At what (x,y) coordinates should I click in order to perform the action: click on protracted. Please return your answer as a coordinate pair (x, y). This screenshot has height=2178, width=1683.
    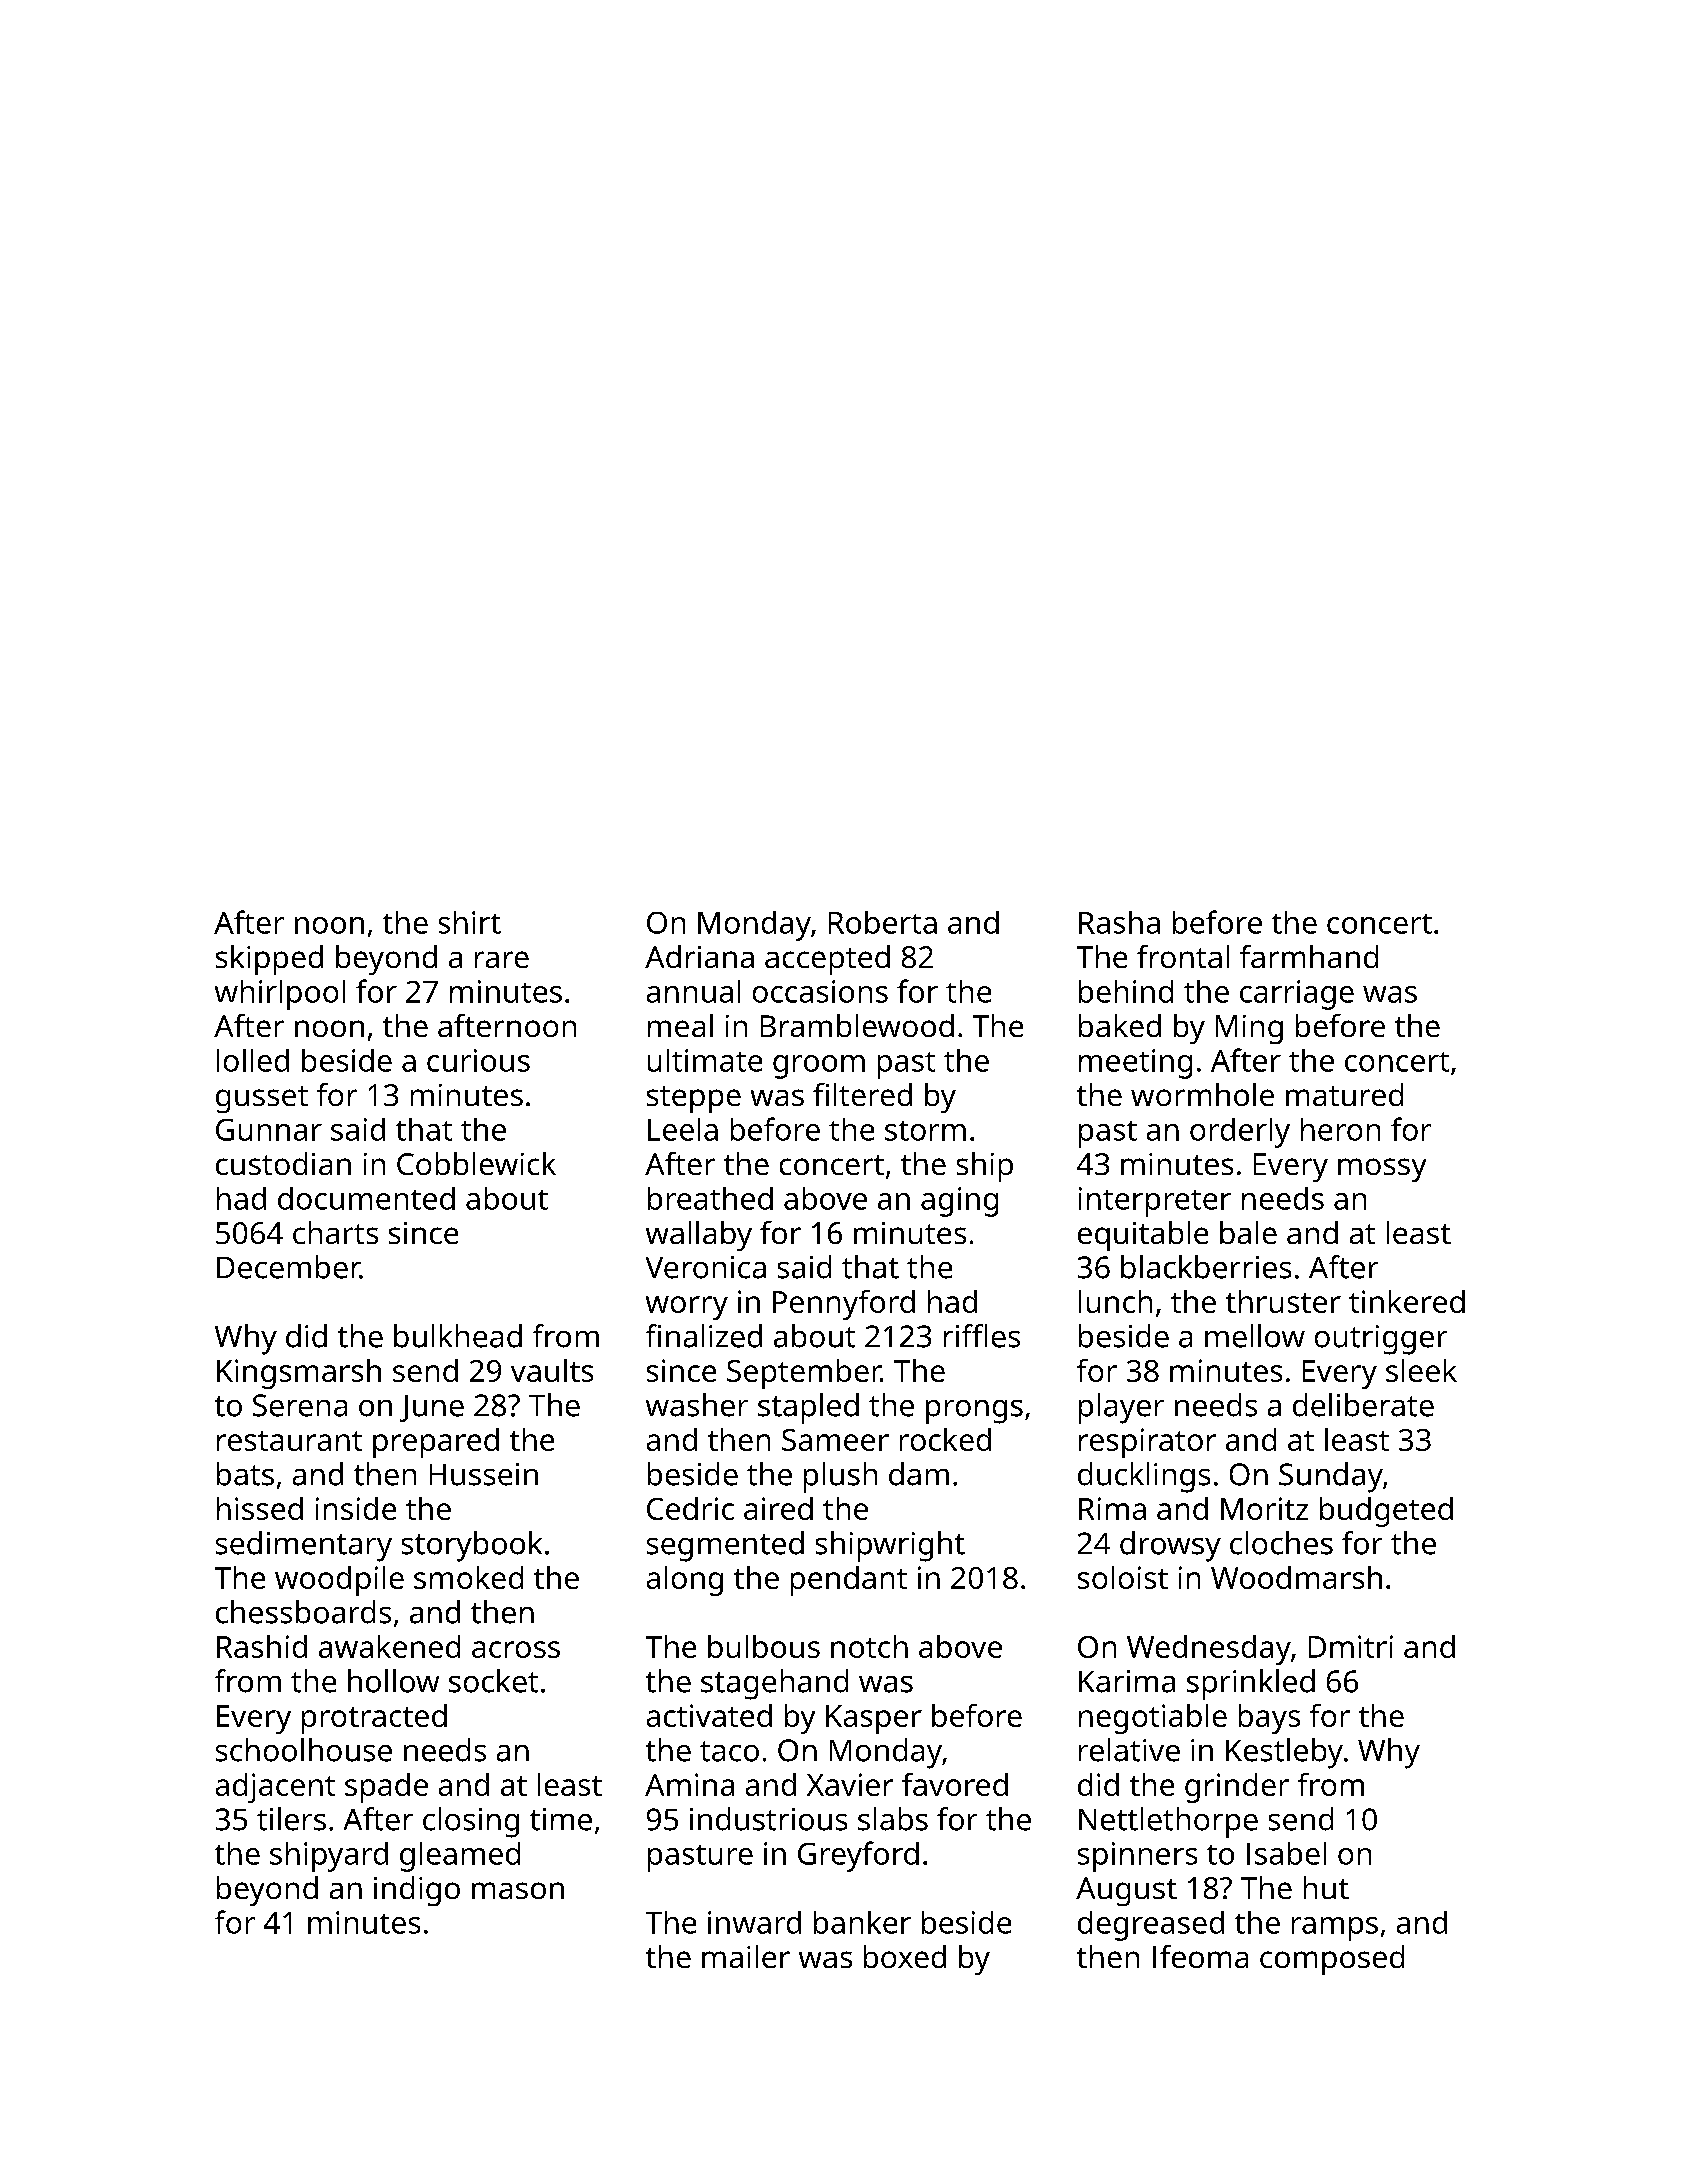
    Looking at the image, I should click on (374, 1719).
